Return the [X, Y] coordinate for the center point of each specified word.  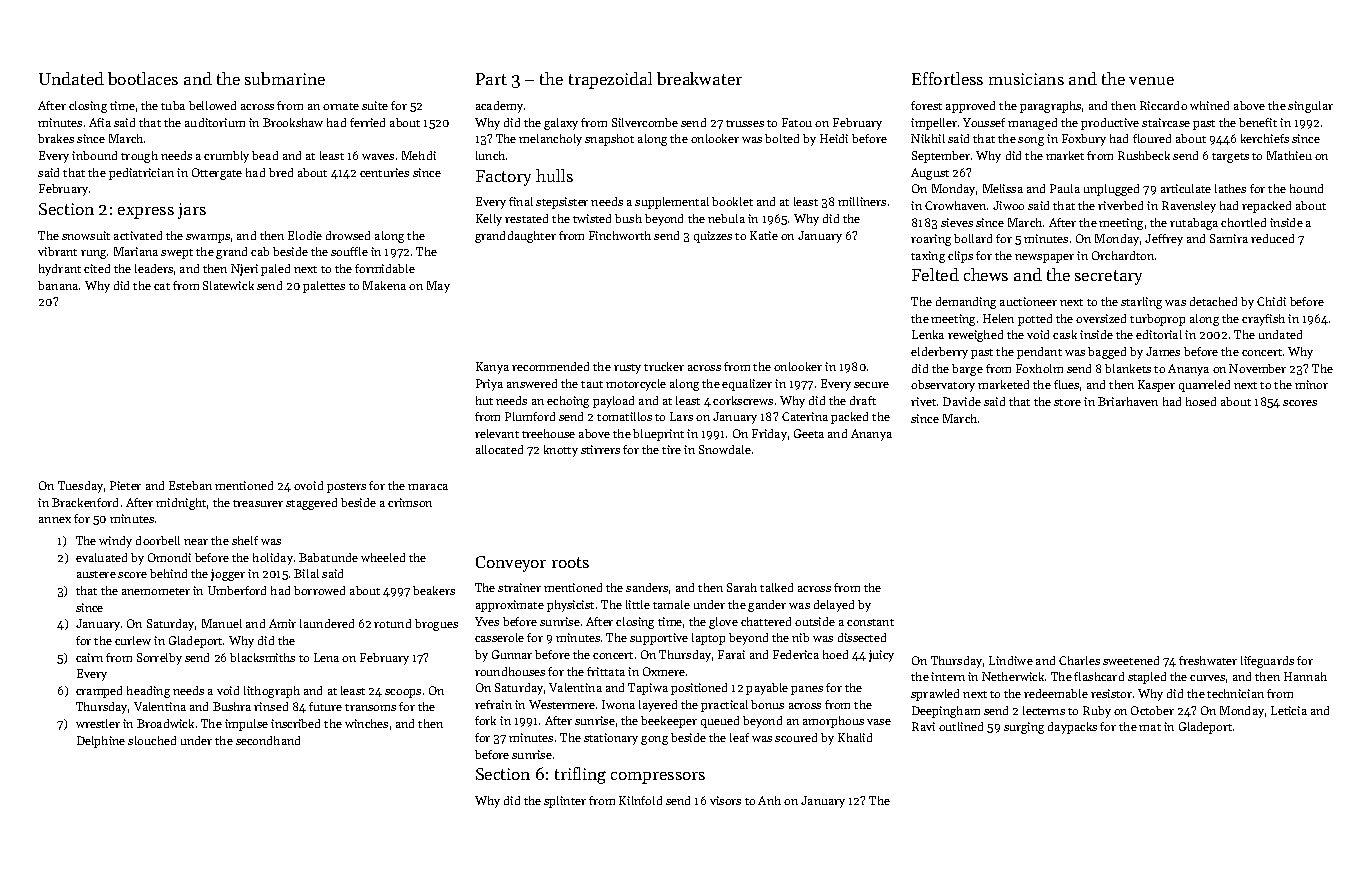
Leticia [1289, 710]
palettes [324, 287]
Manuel [222, 623]
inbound [94, 155]
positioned [699, 689]
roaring [931, 240]
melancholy [550, 140]
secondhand [268, 740]
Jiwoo [1008, 205]
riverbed [1120, 205]
